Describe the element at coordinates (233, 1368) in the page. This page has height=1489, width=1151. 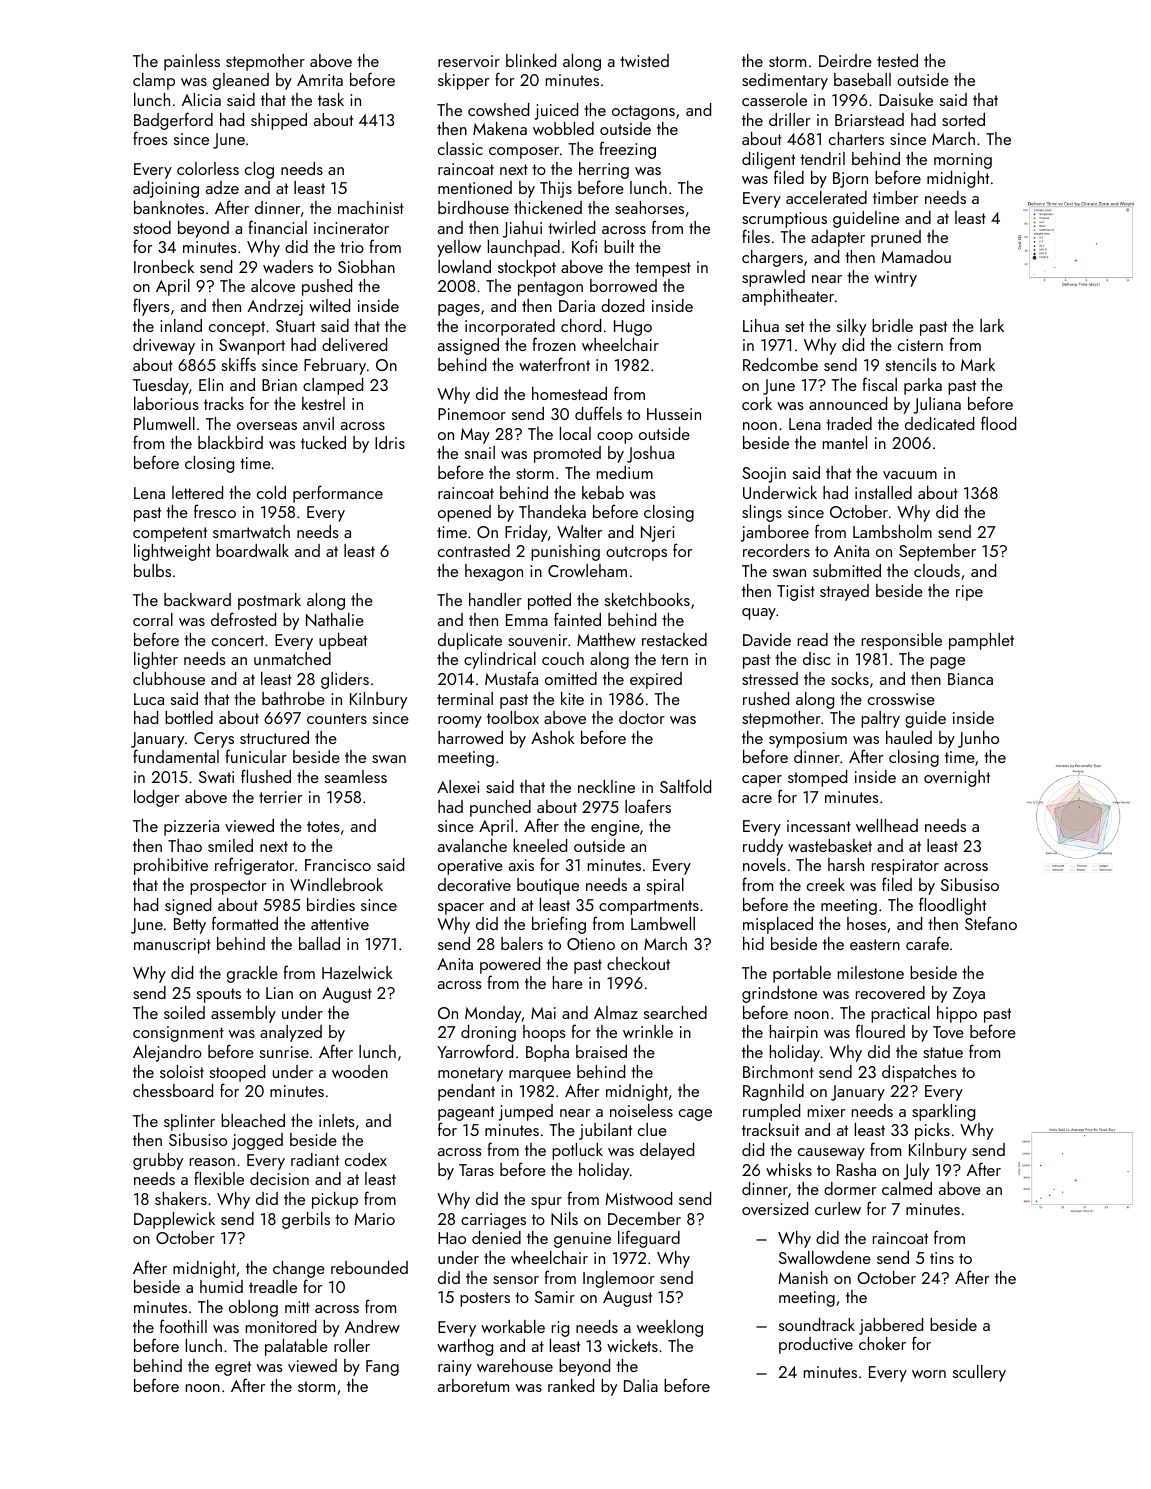
I see `egret` at that location.
